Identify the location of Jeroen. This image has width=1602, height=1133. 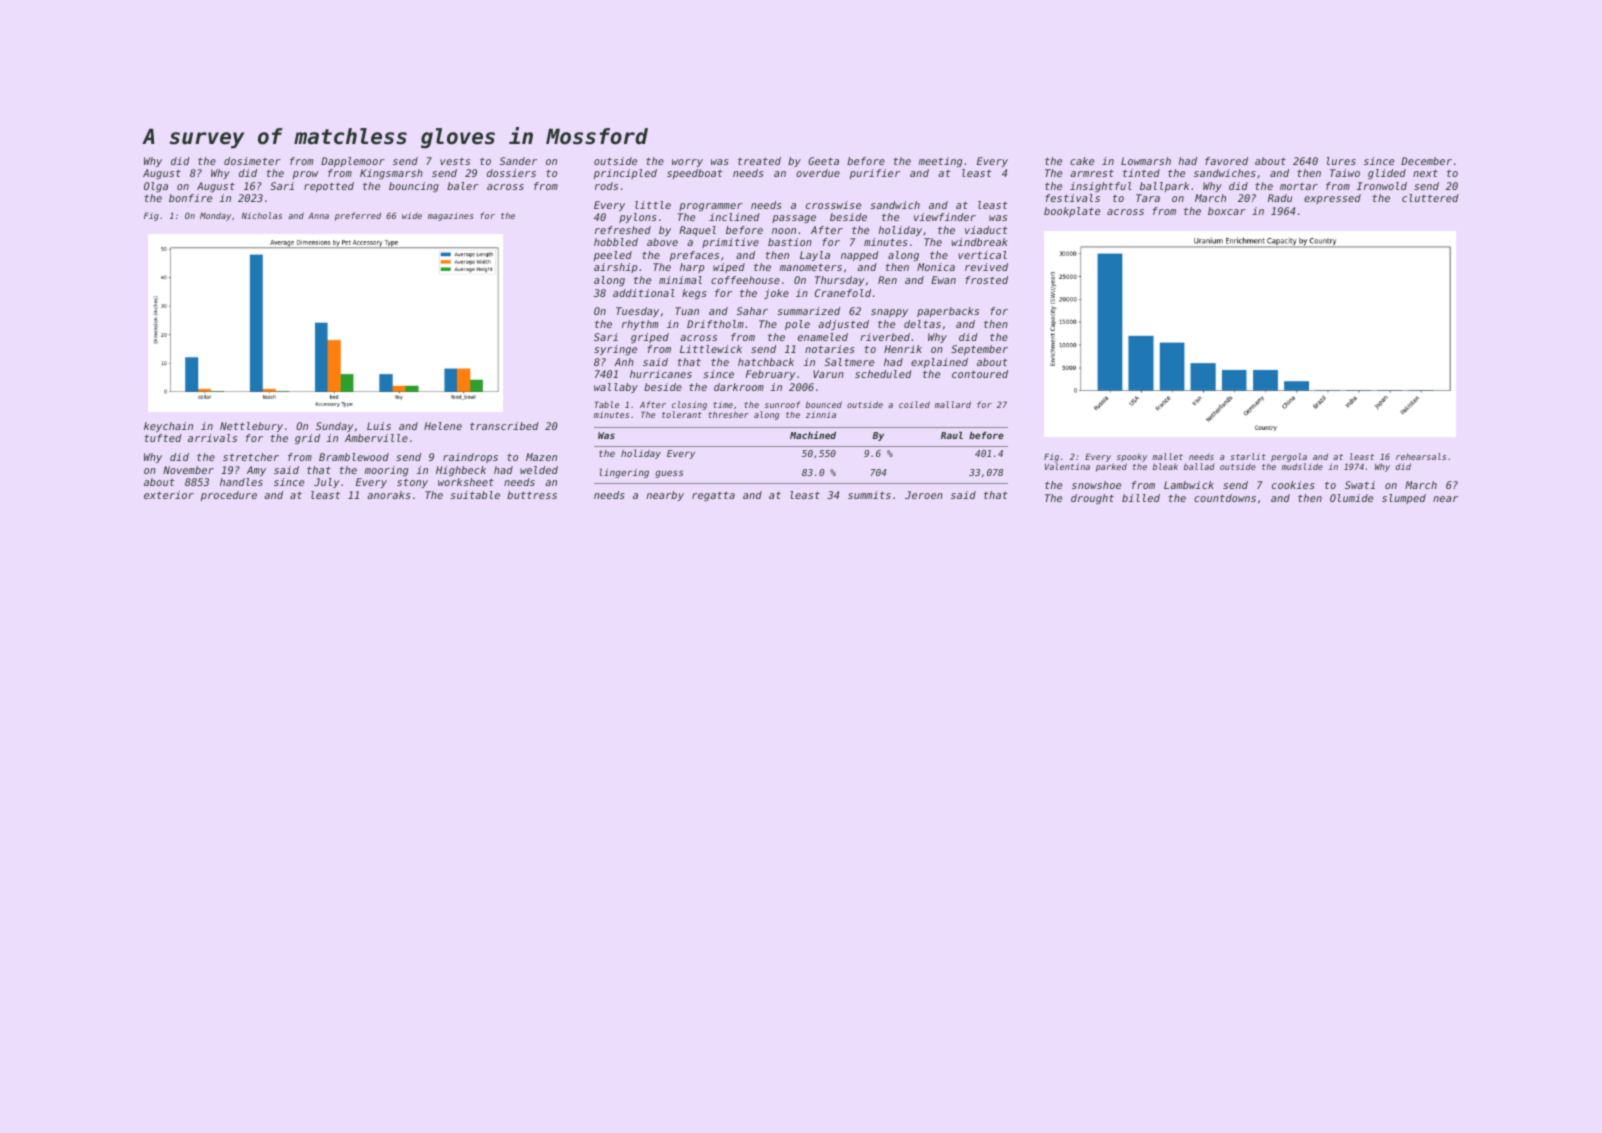
(924, 495).
